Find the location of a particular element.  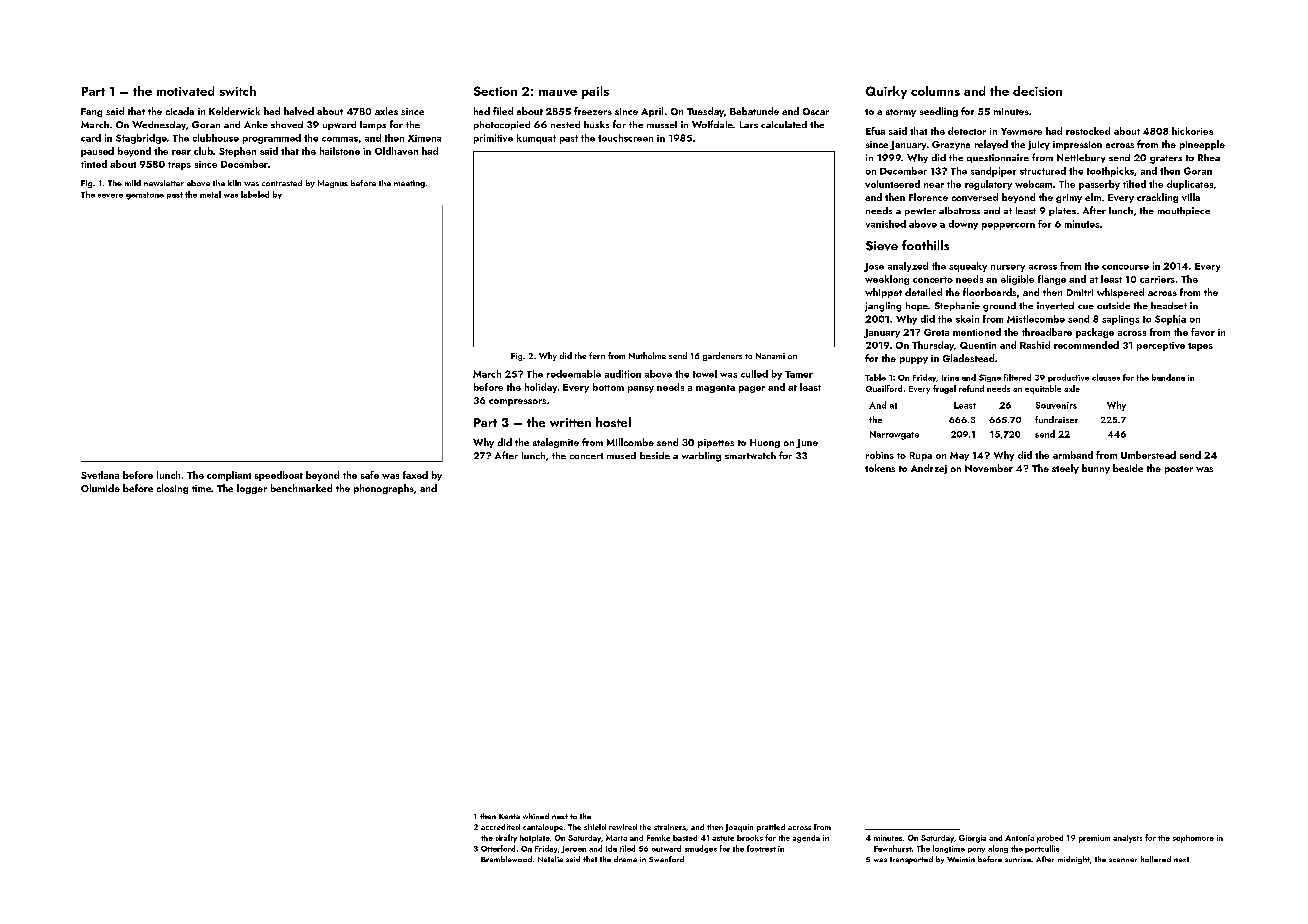

phonographs is located at coordinates (384, 489).
